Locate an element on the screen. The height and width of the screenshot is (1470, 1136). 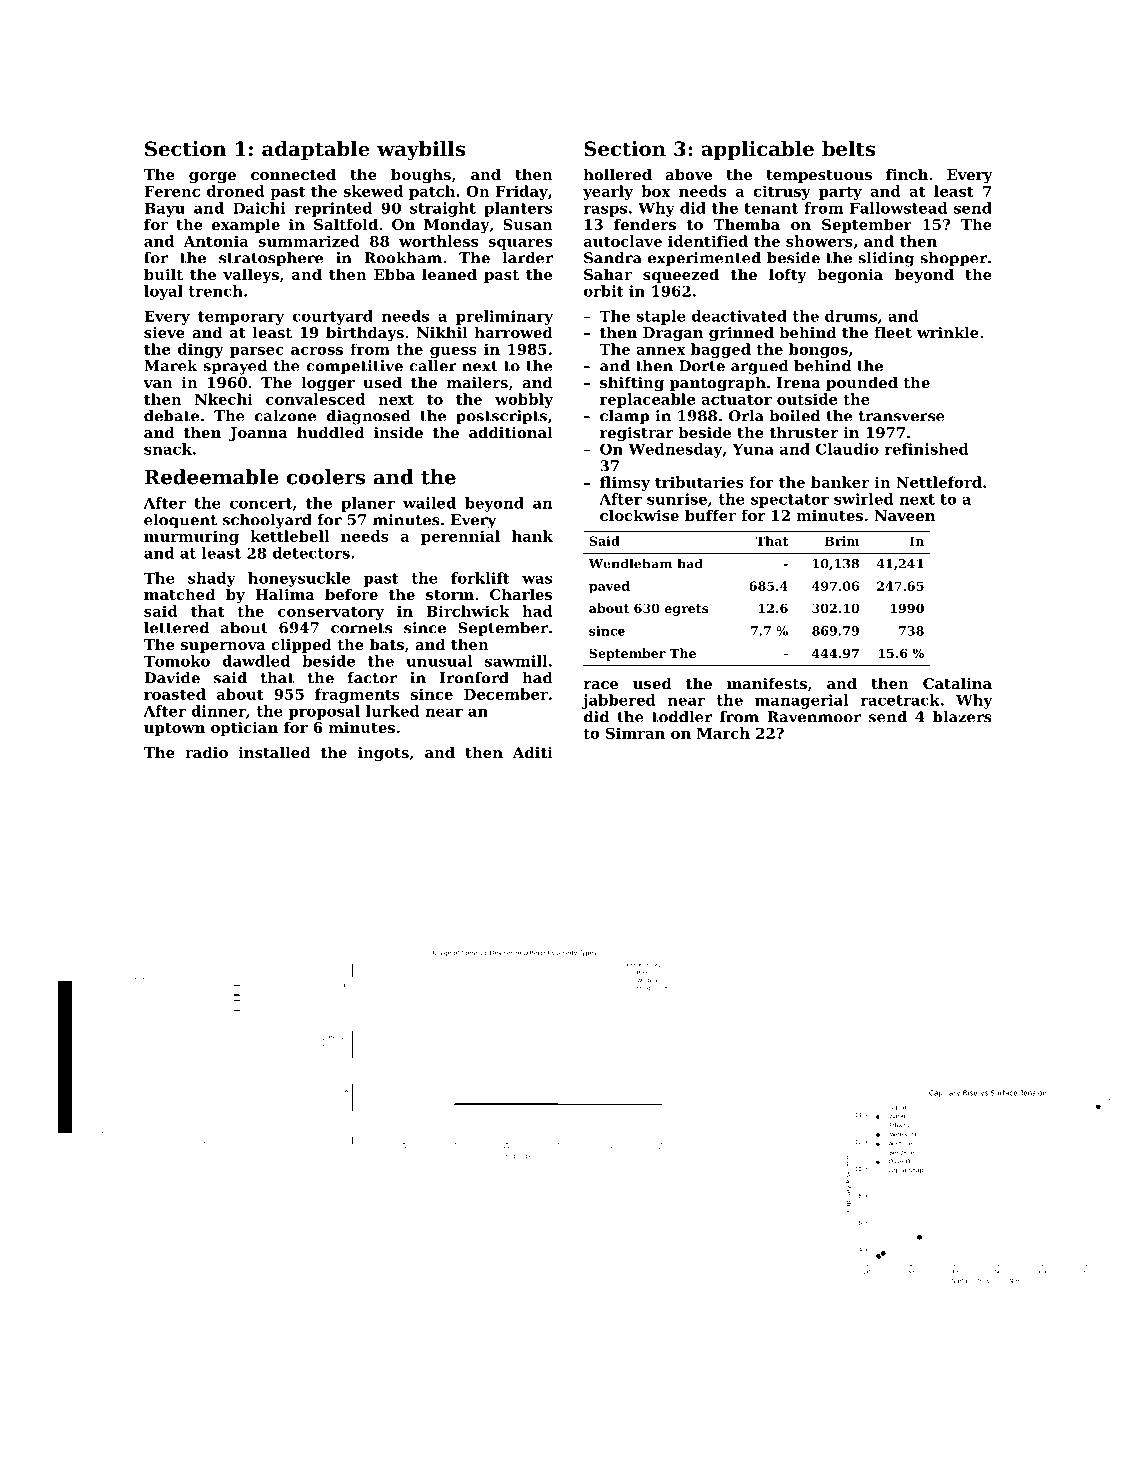
shopper is located at coordinates (953, 259).
